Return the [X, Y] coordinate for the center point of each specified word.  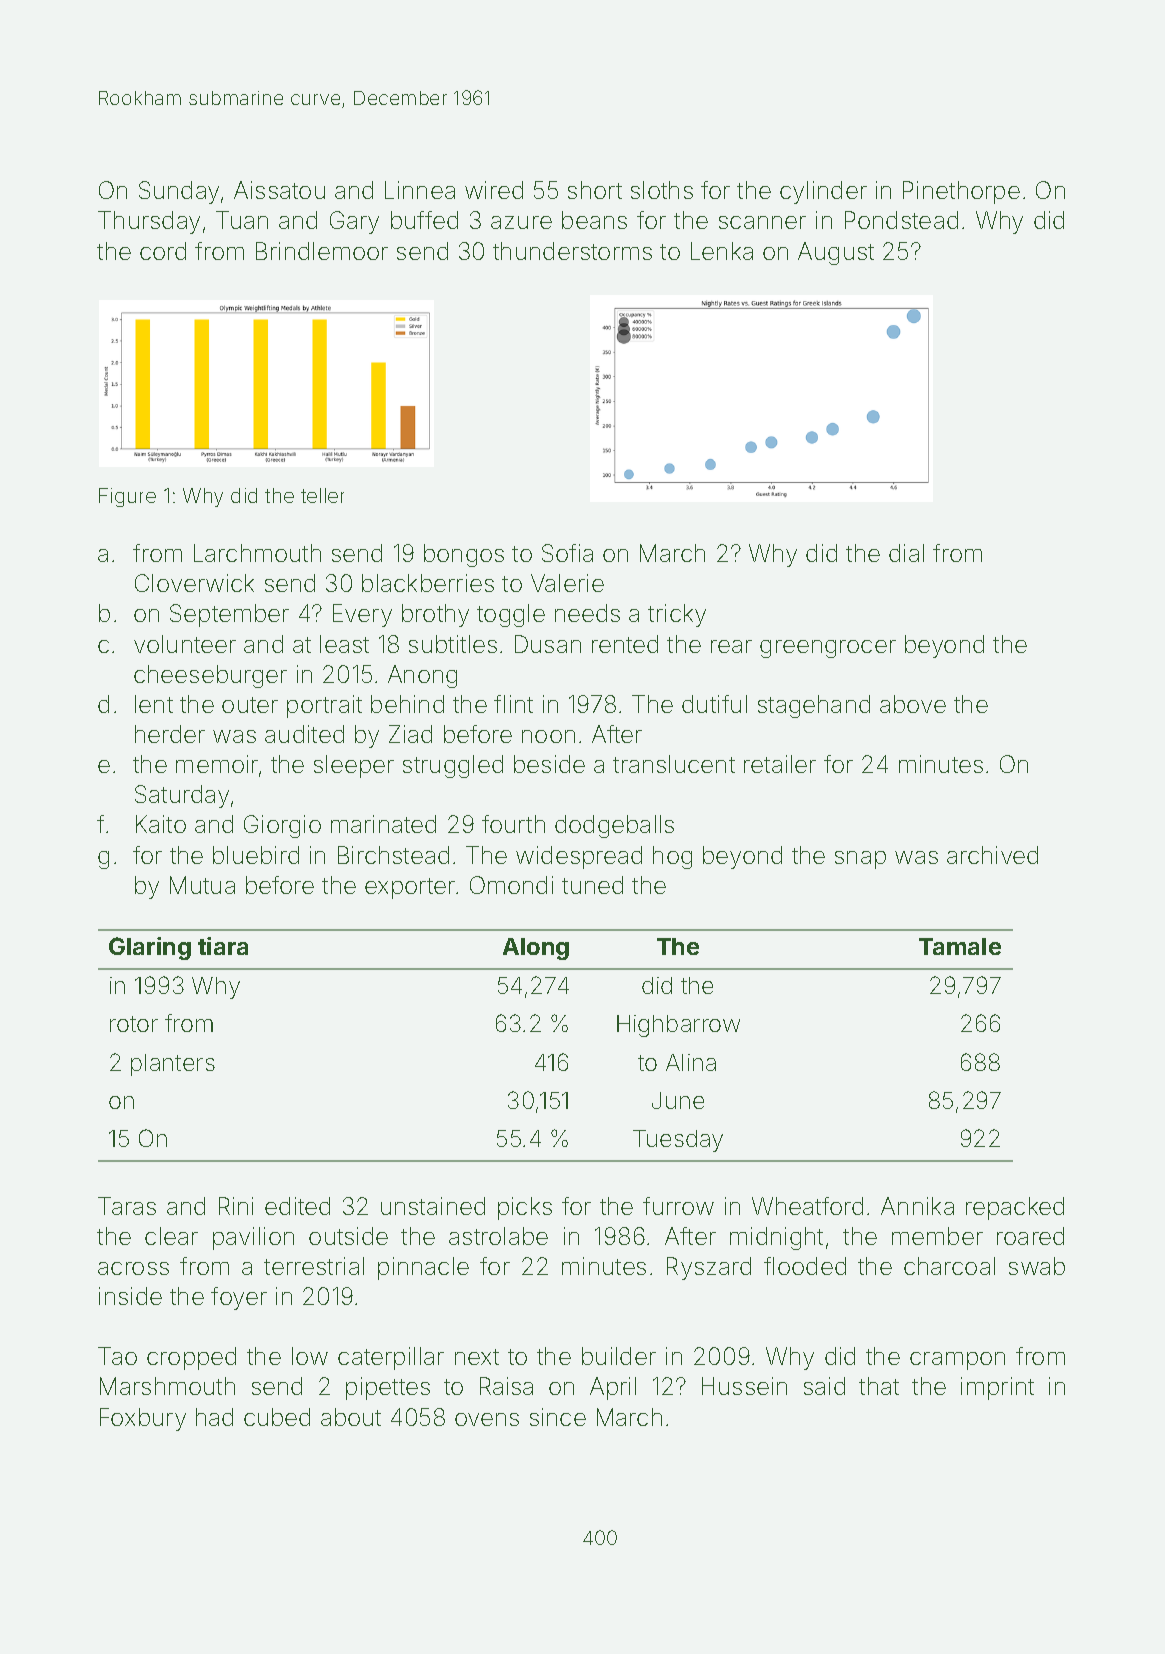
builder [619, 1356]
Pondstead [901, 220]
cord [163, 251]
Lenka [722, 251]
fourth [513, 824]
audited [304, 734]
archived [992, 855]
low [310, 1356]
